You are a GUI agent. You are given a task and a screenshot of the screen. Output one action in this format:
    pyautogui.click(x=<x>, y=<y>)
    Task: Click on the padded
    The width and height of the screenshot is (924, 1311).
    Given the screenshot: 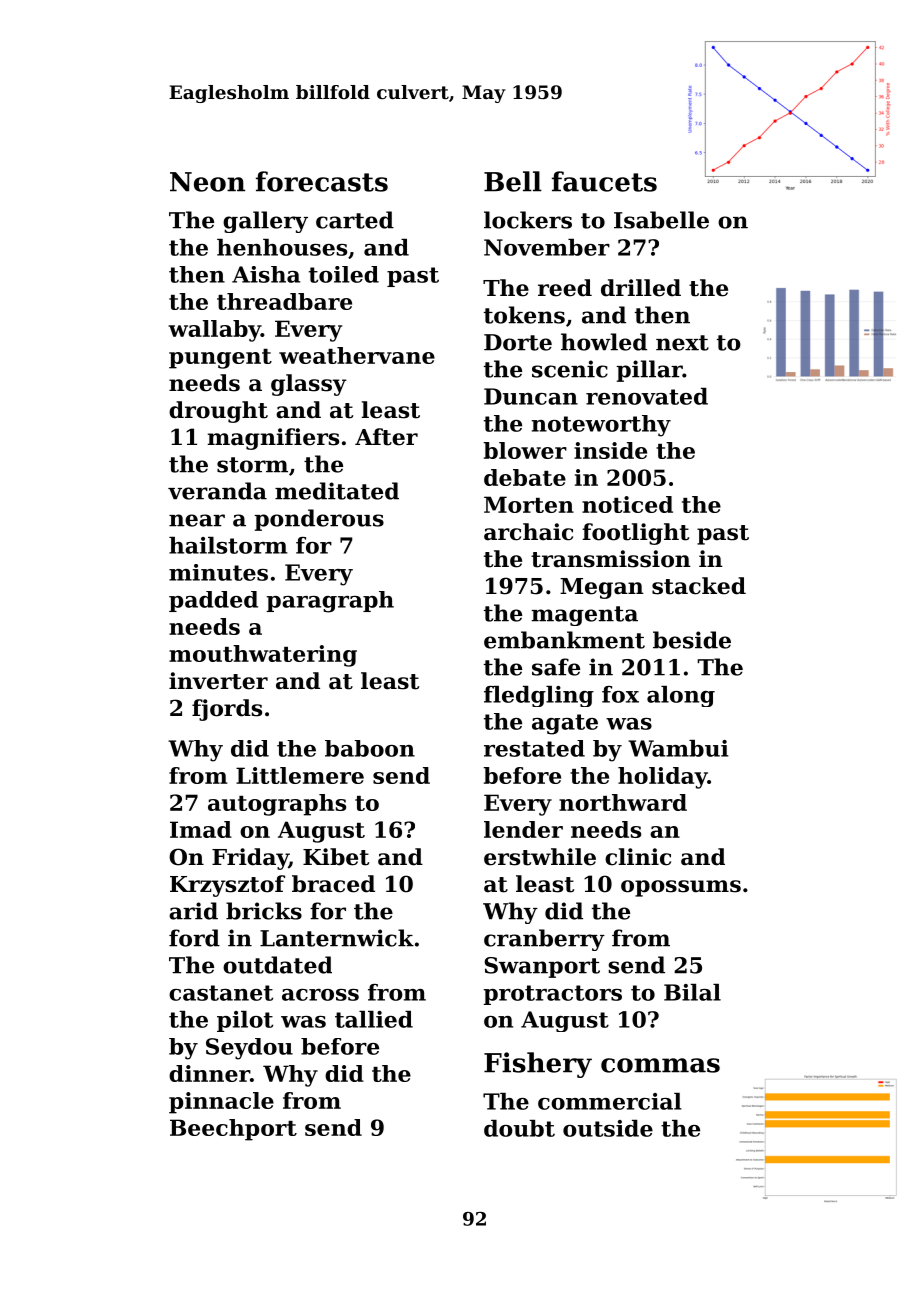 What is the action you would take?
    pyautogui.click(x=213, y=601)
